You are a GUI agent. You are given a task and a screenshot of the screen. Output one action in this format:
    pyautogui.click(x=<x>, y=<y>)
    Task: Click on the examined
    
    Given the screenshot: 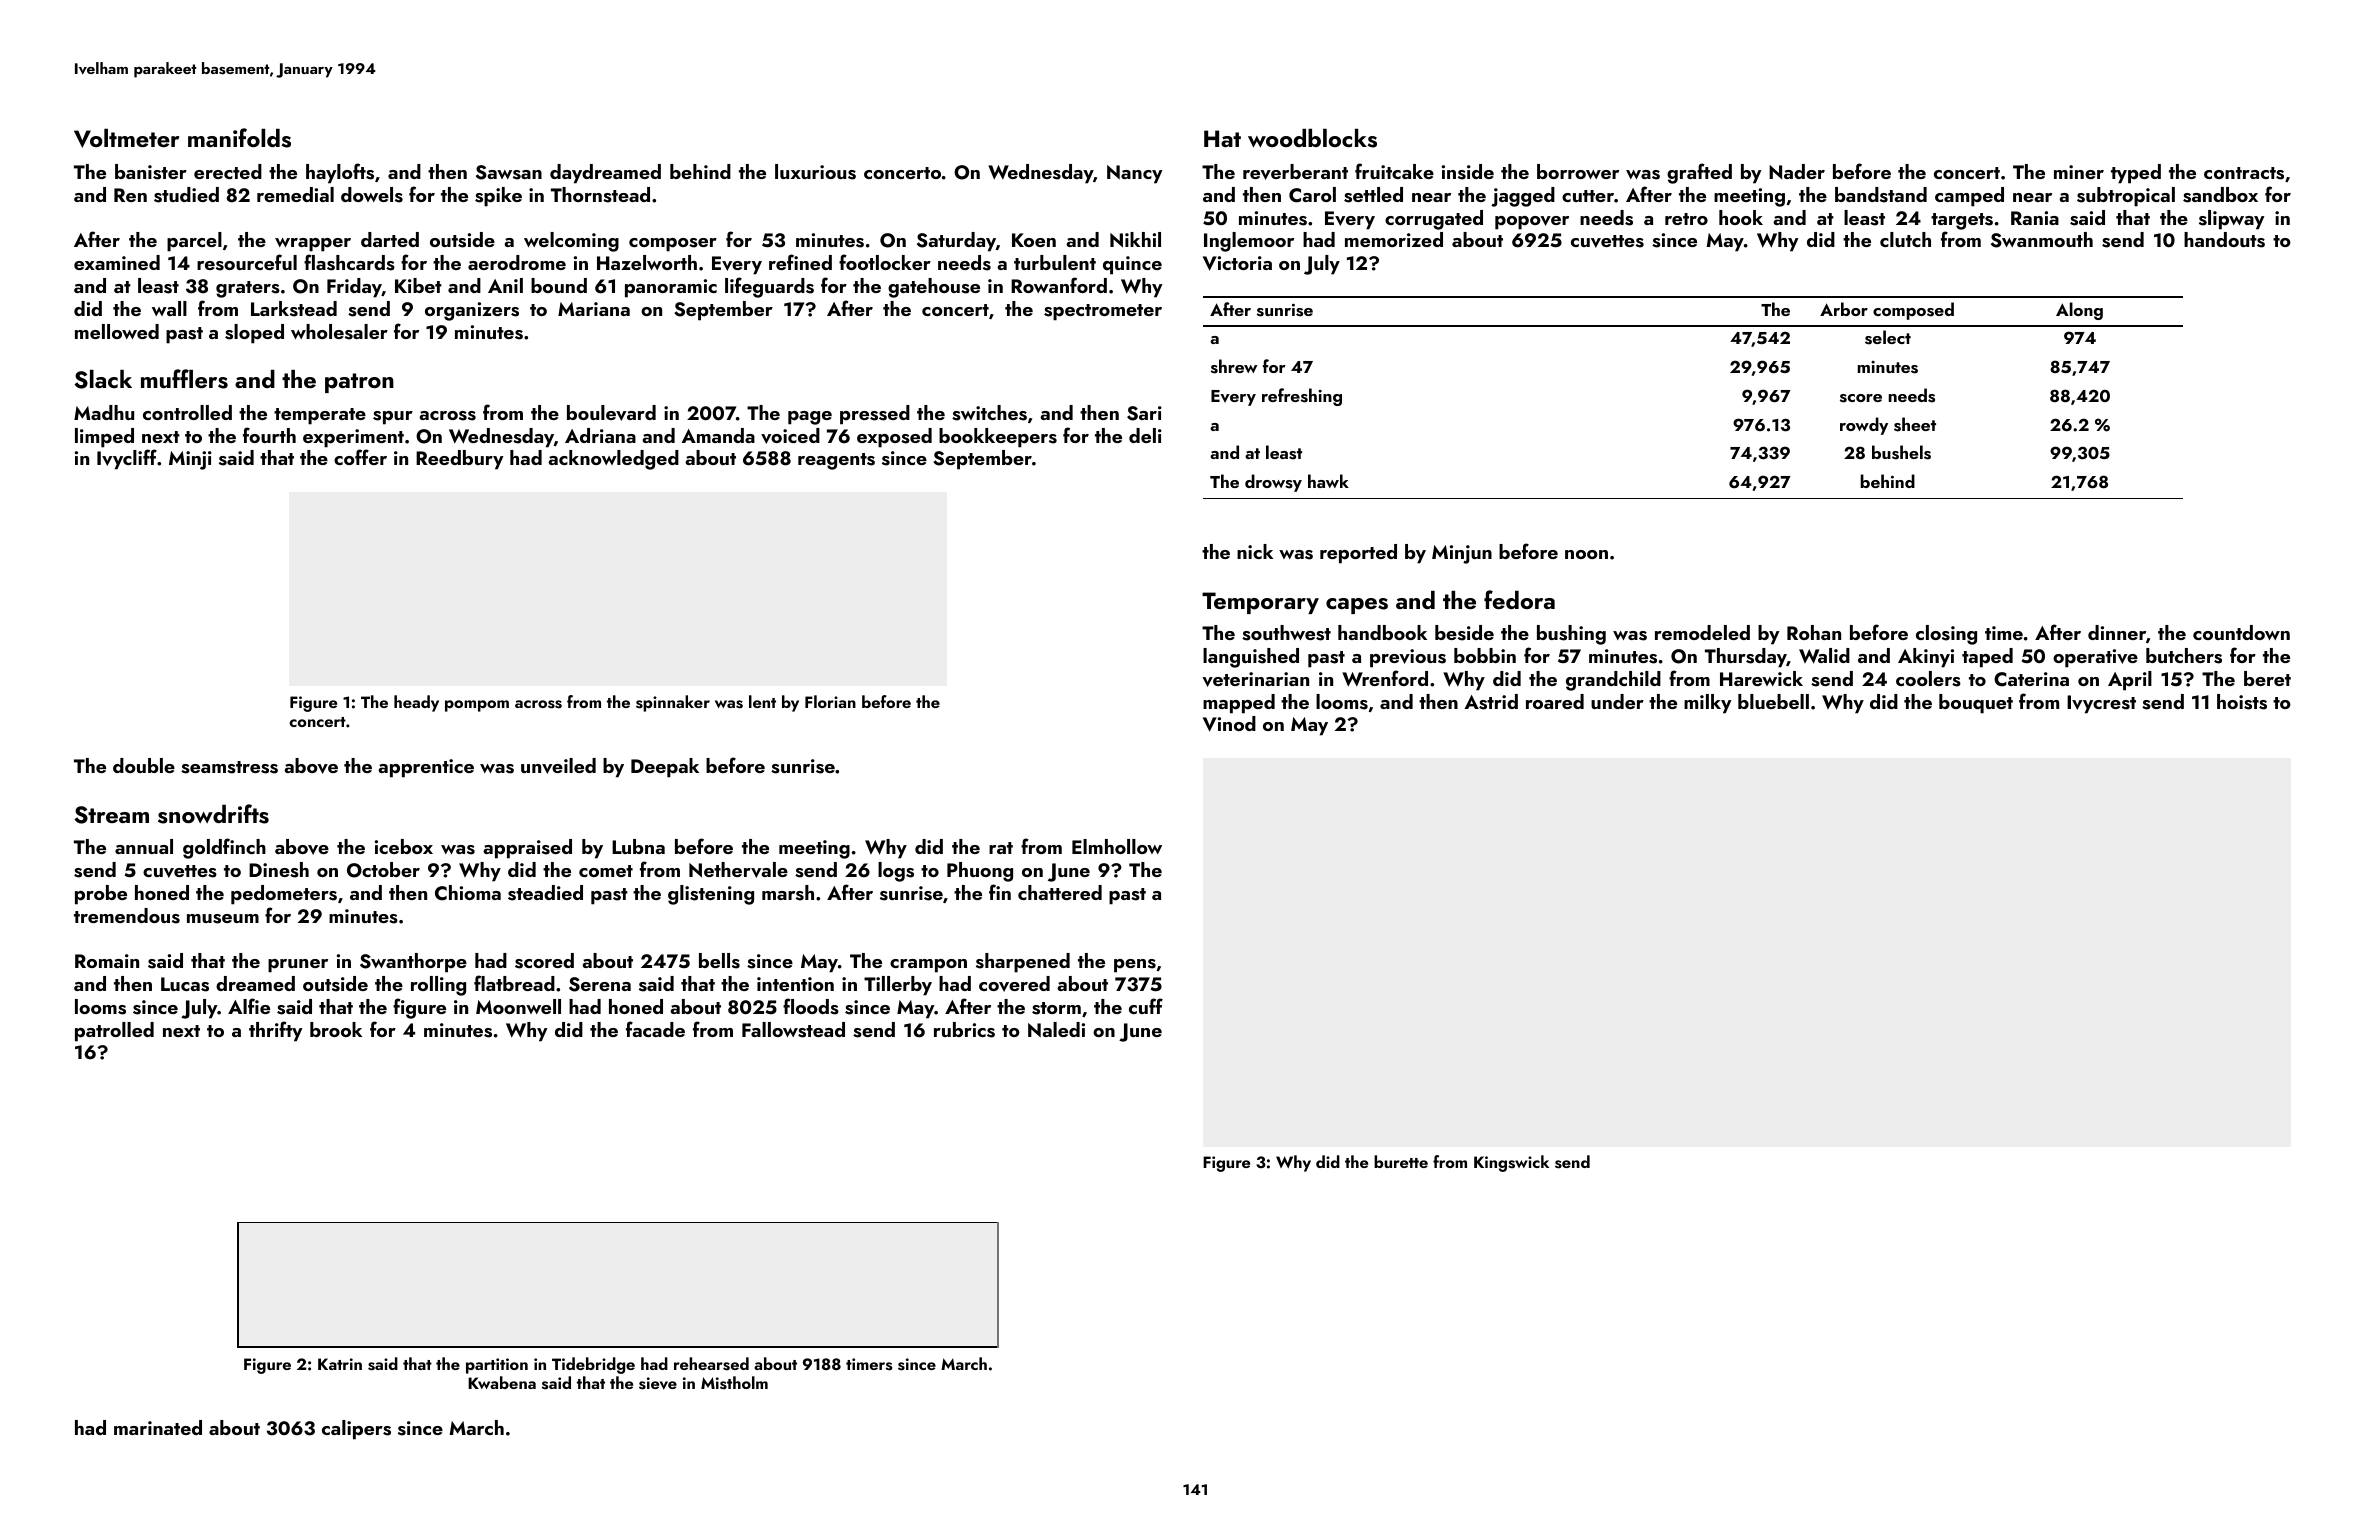 What is the action you would take?
    pyautogui.click(x=117, y=262)
